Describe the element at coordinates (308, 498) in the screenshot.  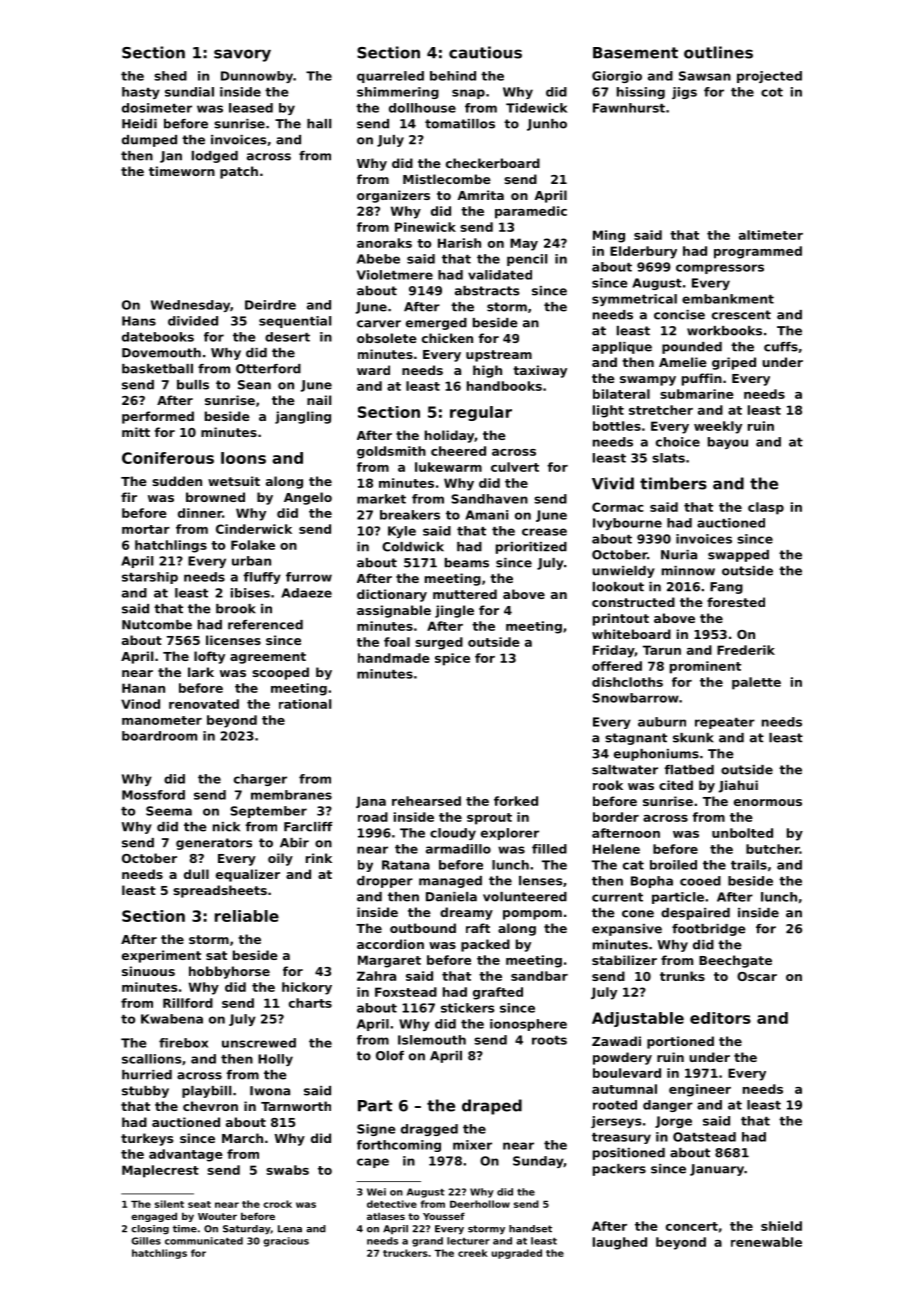
I see `Angelo` at that location.
